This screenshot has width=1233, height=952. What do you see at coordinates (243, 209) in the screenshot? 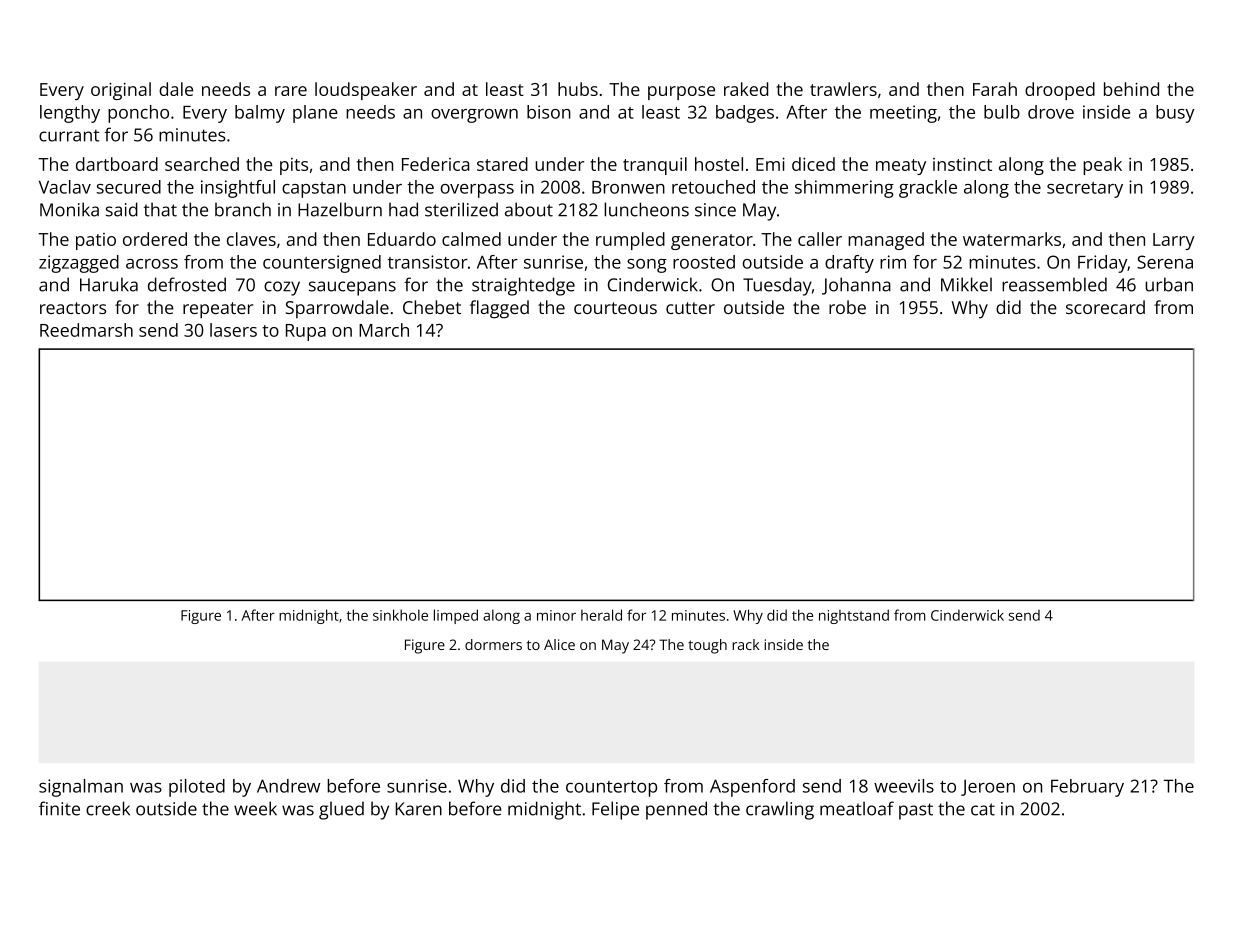
I see `branch` at bounding box center [243, 209].
